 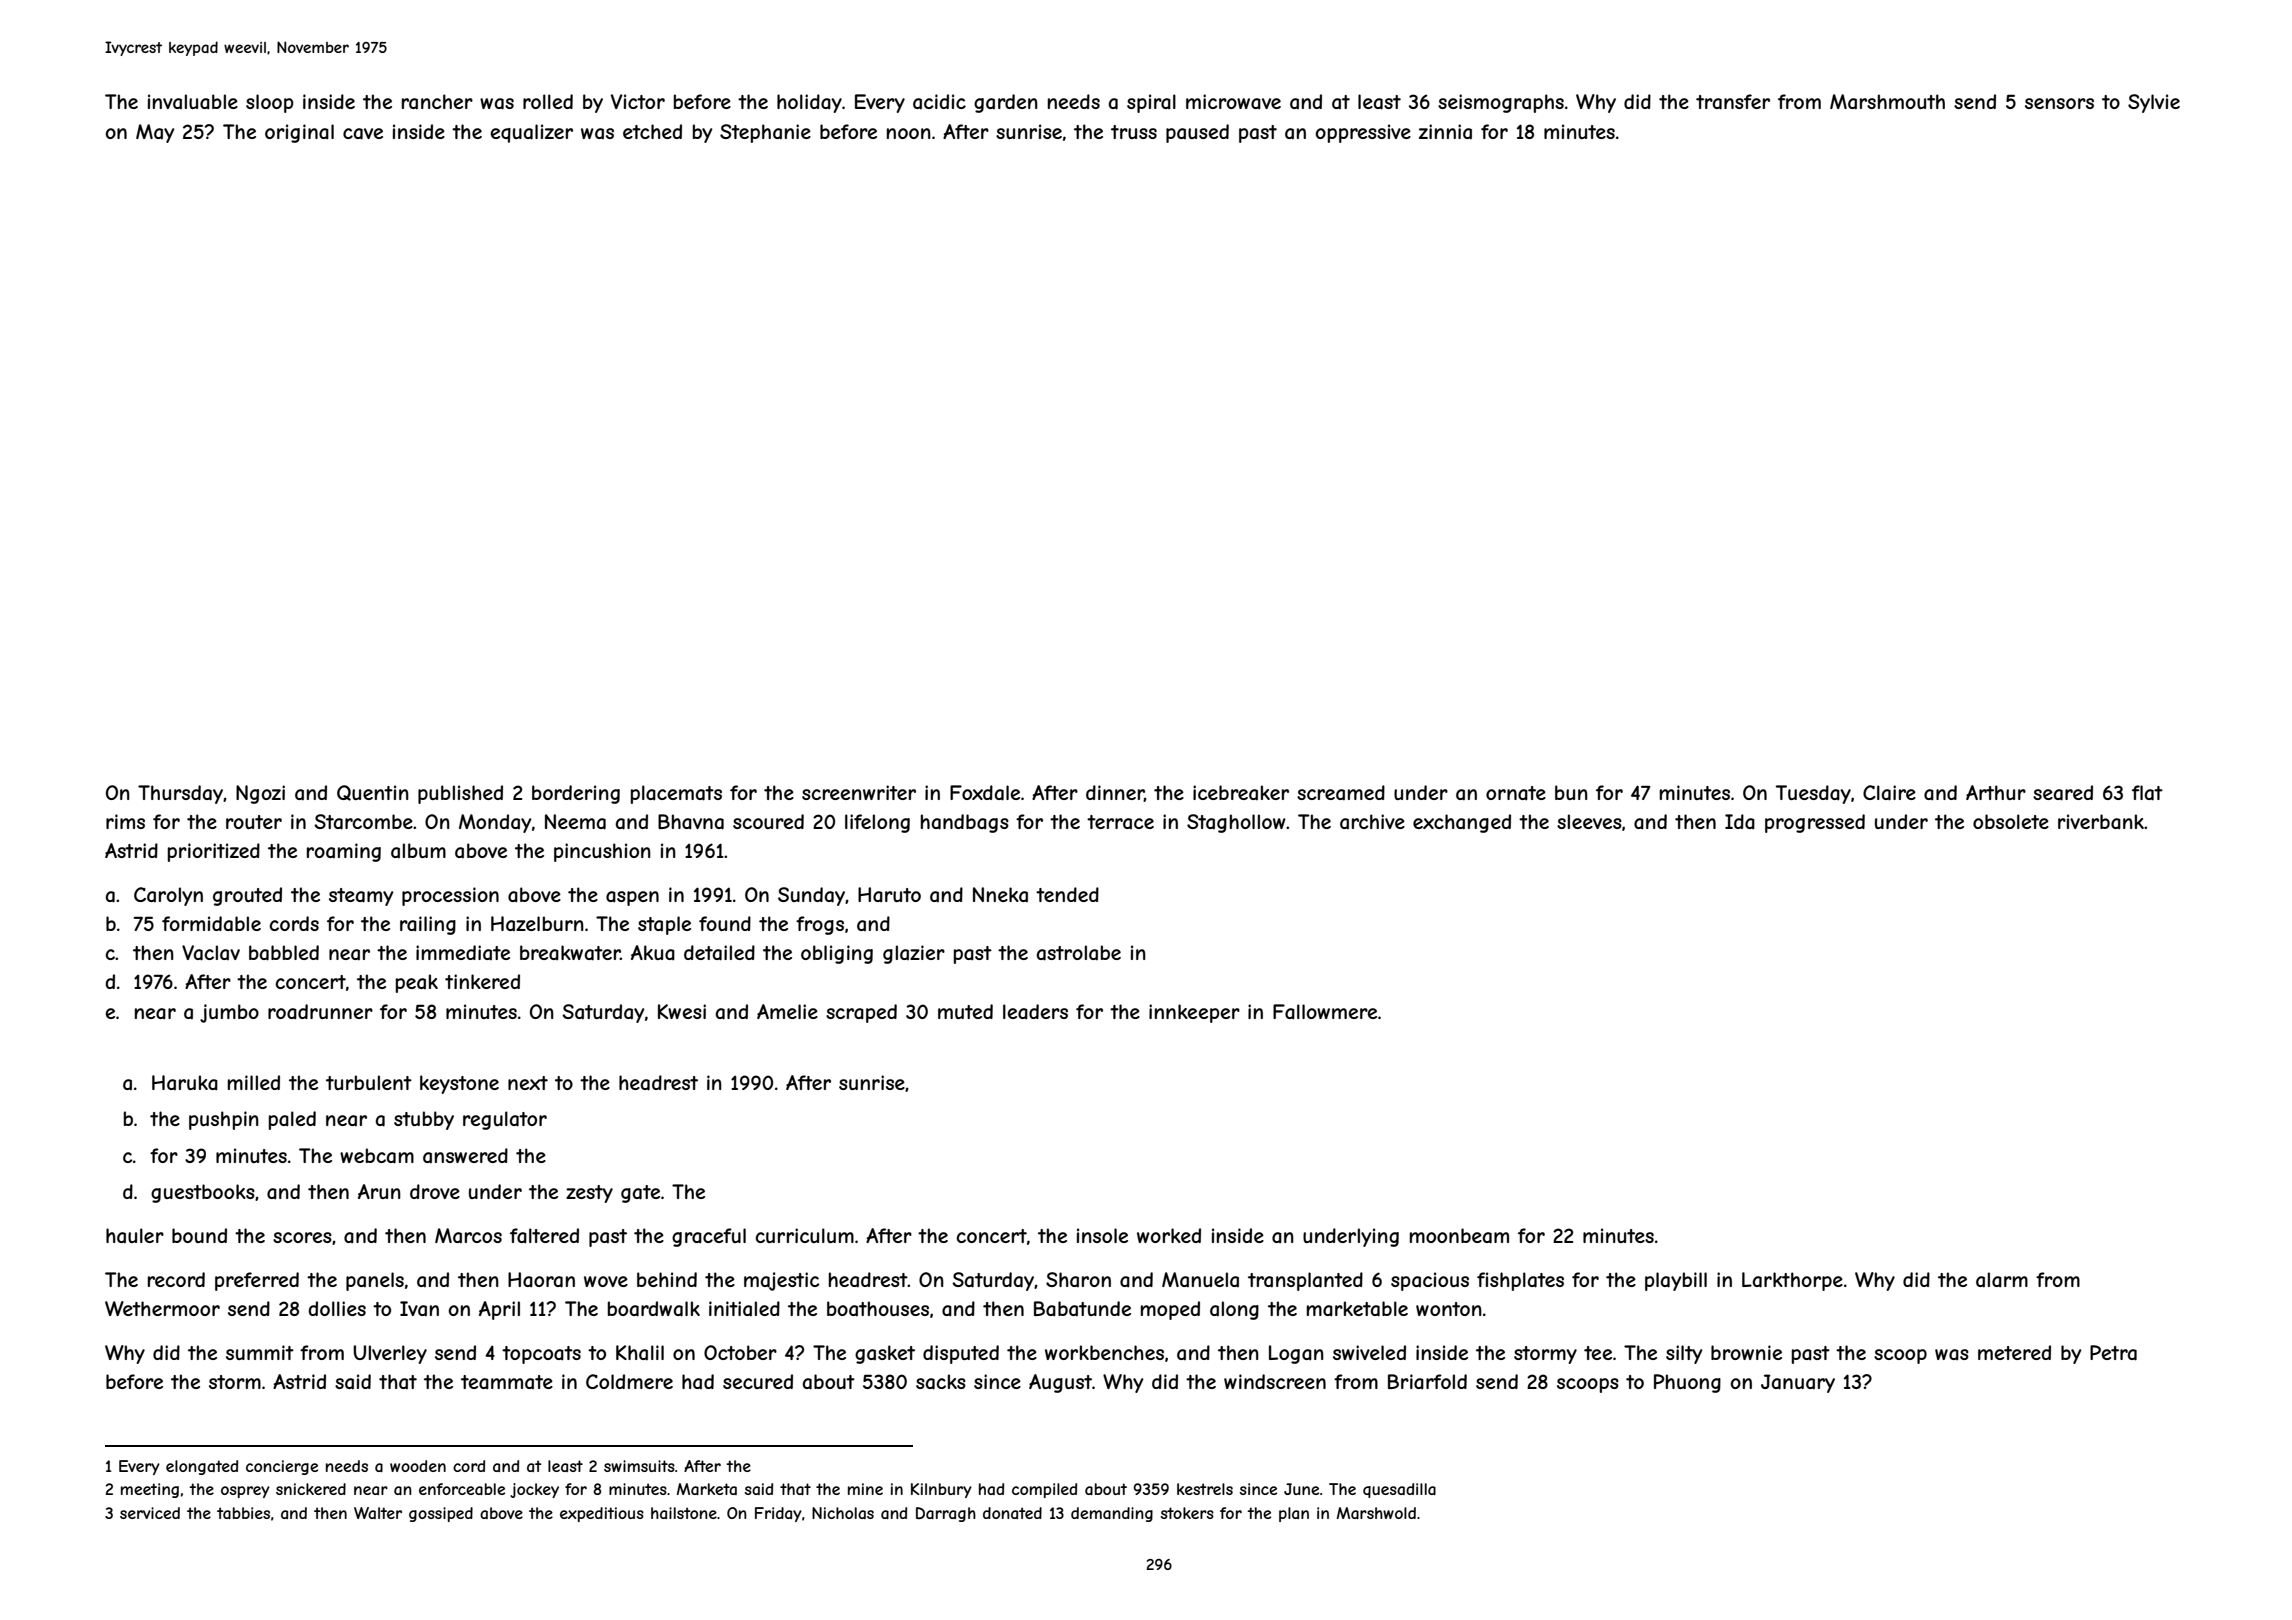 I want to click on Petra, so click(x=2113, y=1353).
